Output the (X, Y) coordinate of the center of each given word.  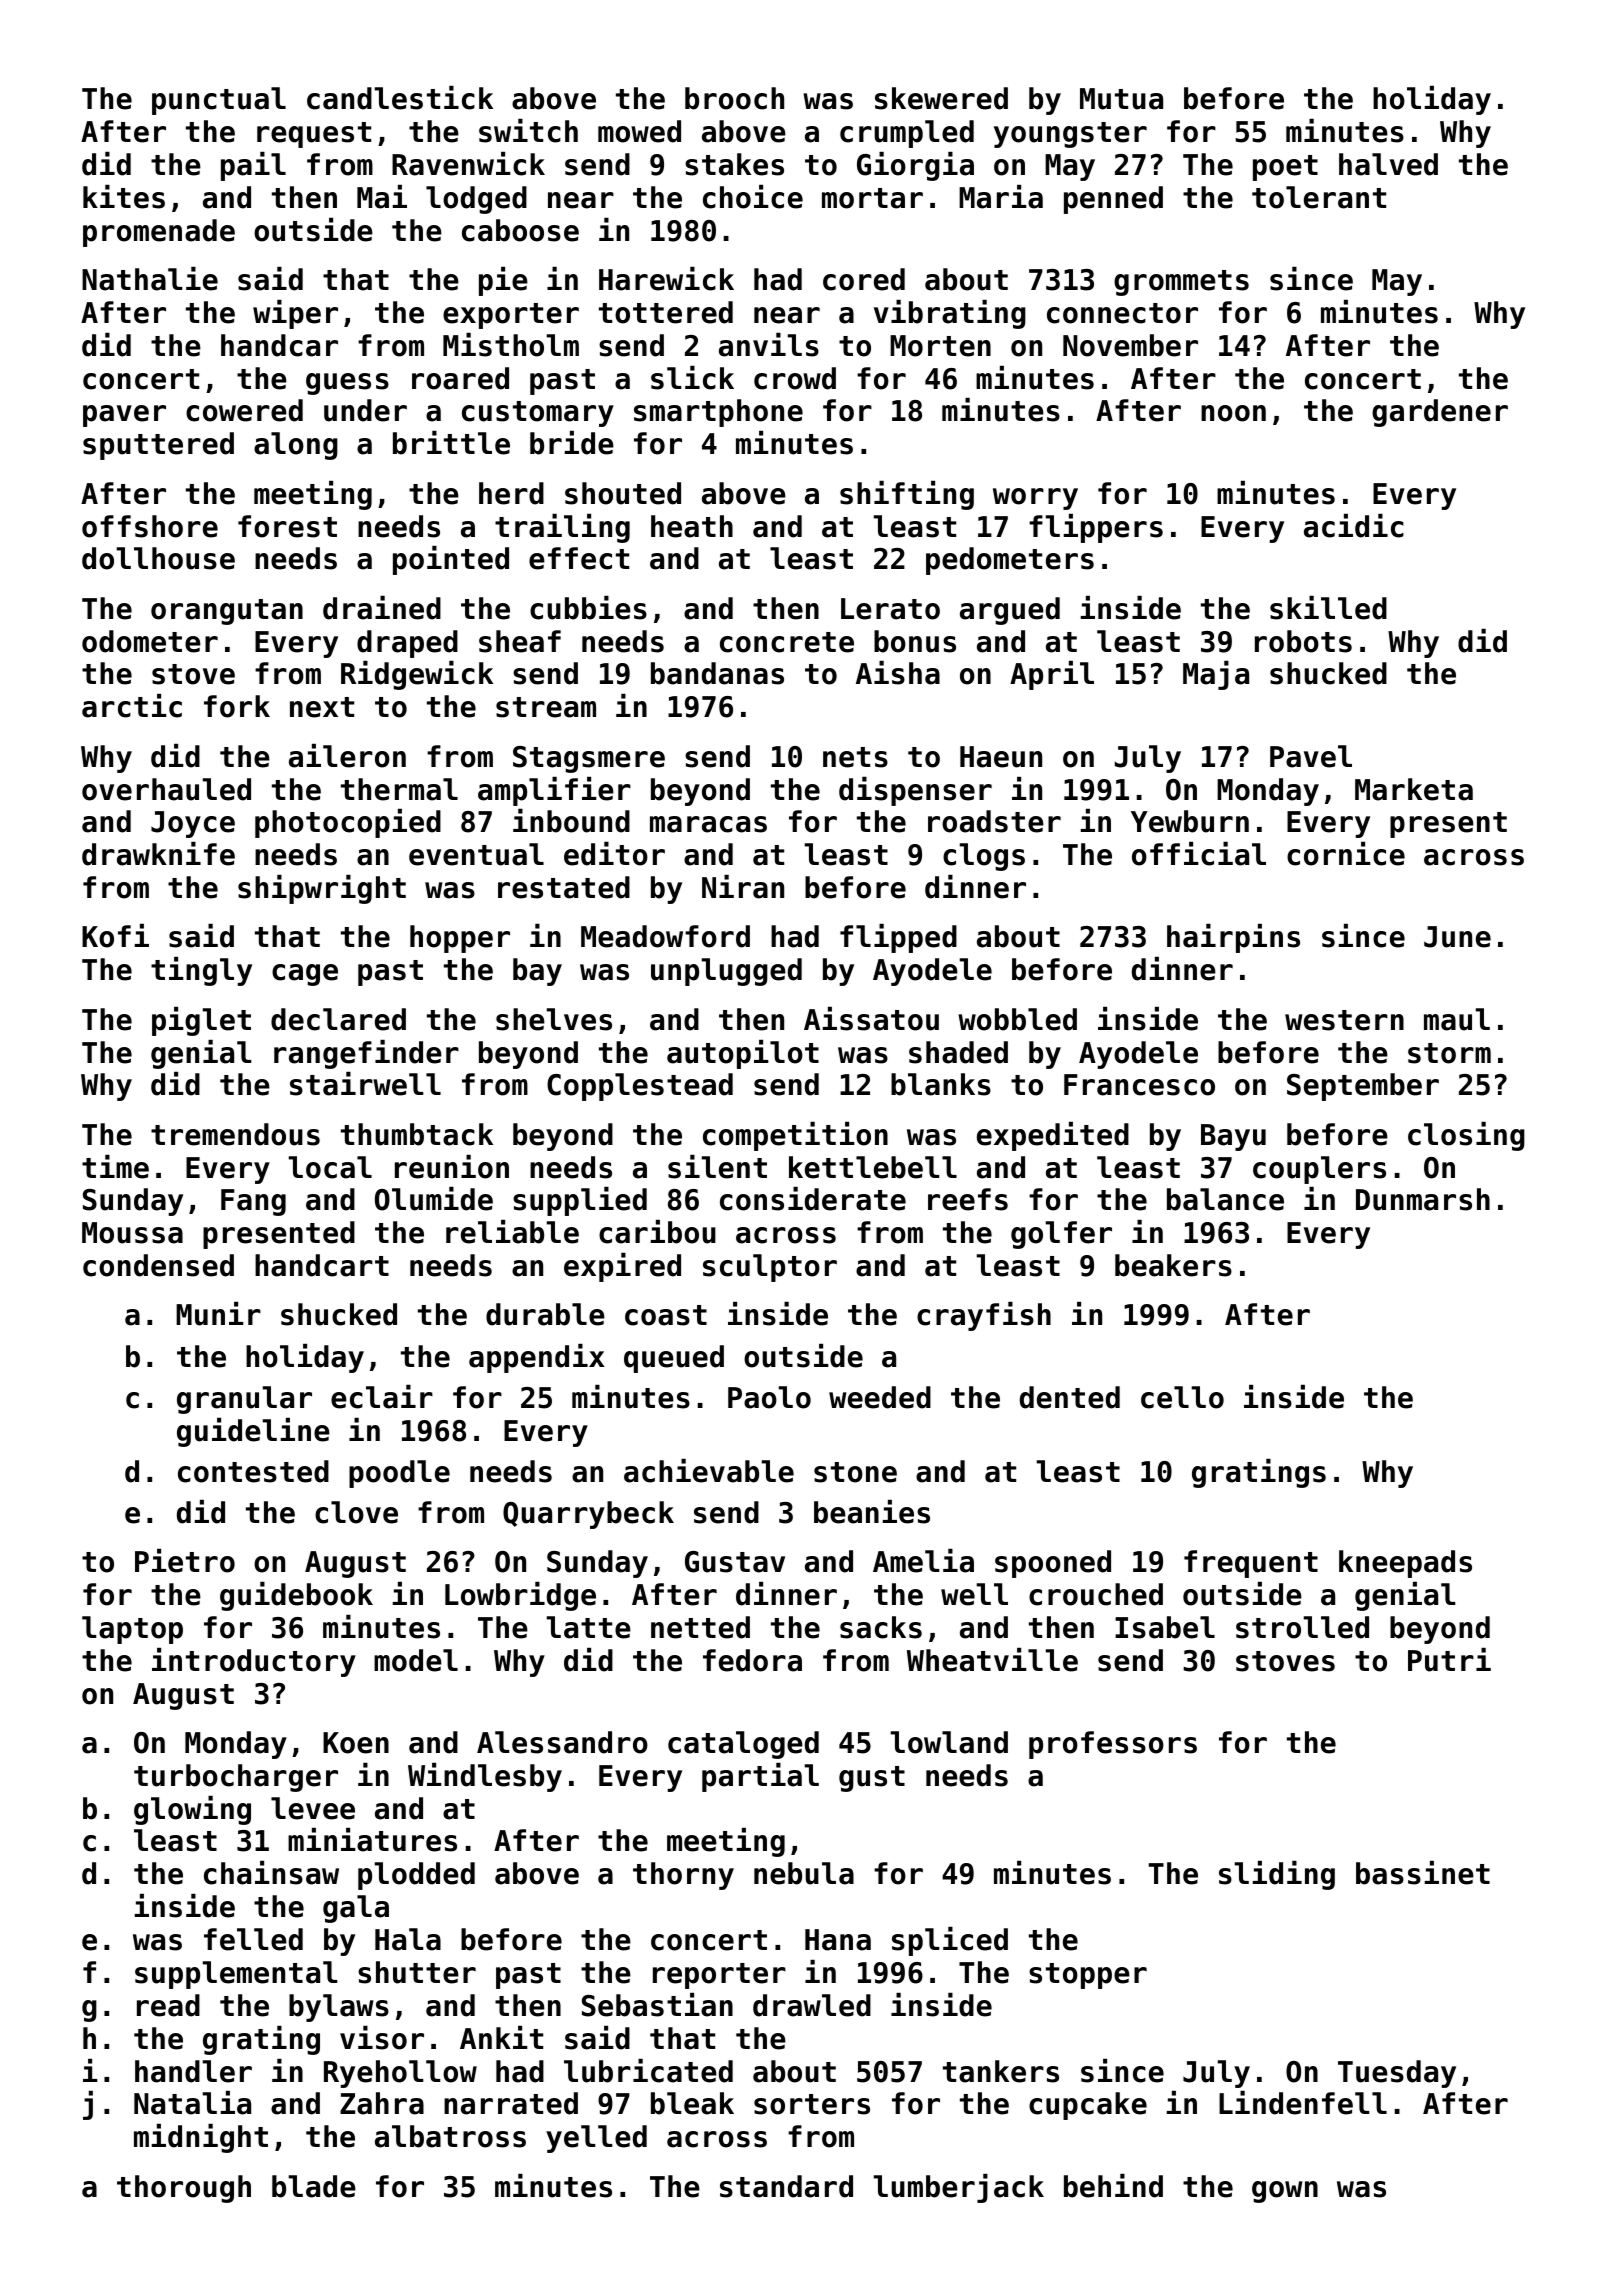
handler (193, 2071)
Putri (1449, 1660)
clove (356, 1512)
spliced (950, 1941)
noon (1233, 413)
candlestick (400, 98)
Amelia (923, 1561)
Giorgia (915, 166)
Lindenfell (1303, 2103)
